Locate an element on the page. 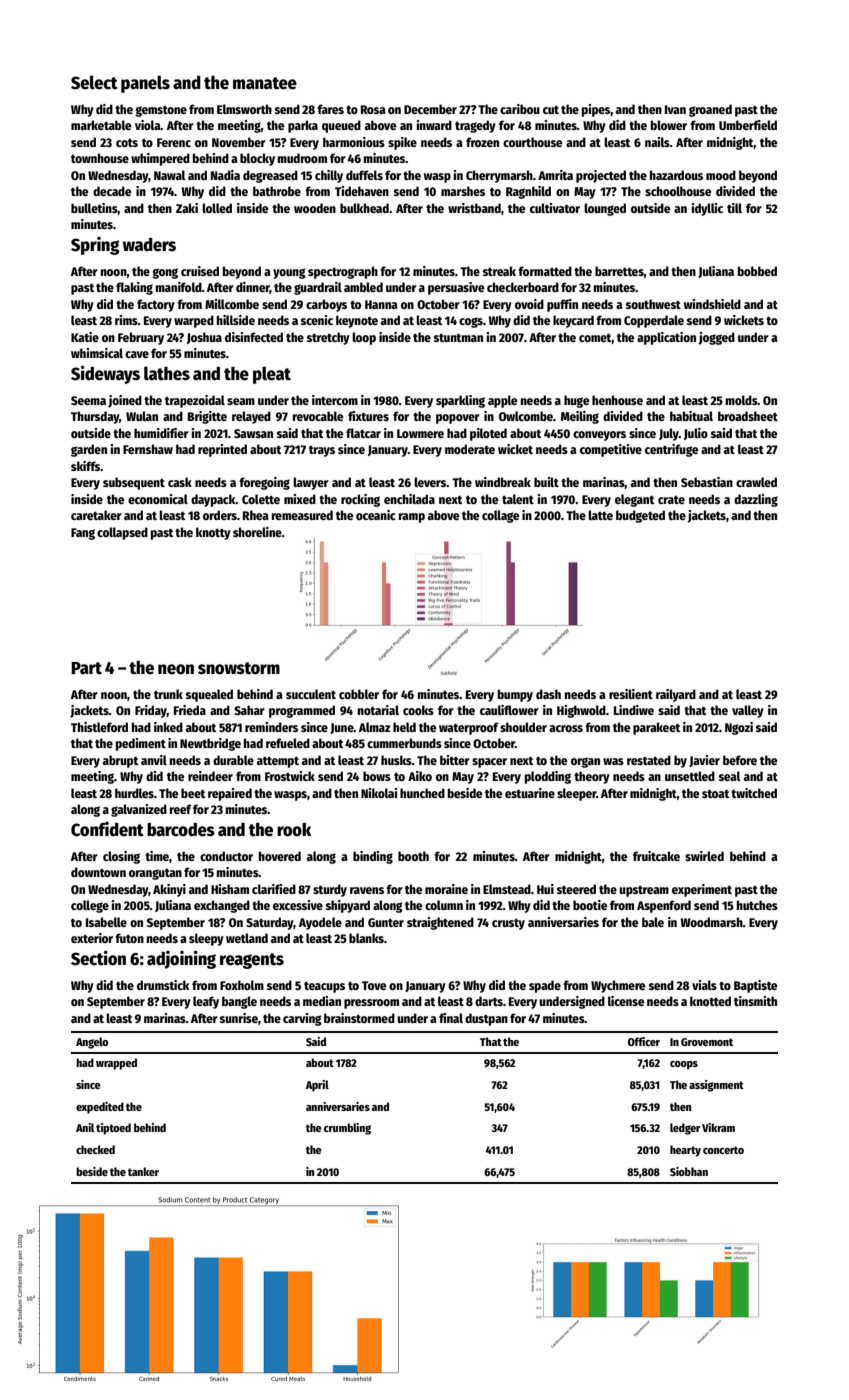  panels is located at coordinates (145, 84).
